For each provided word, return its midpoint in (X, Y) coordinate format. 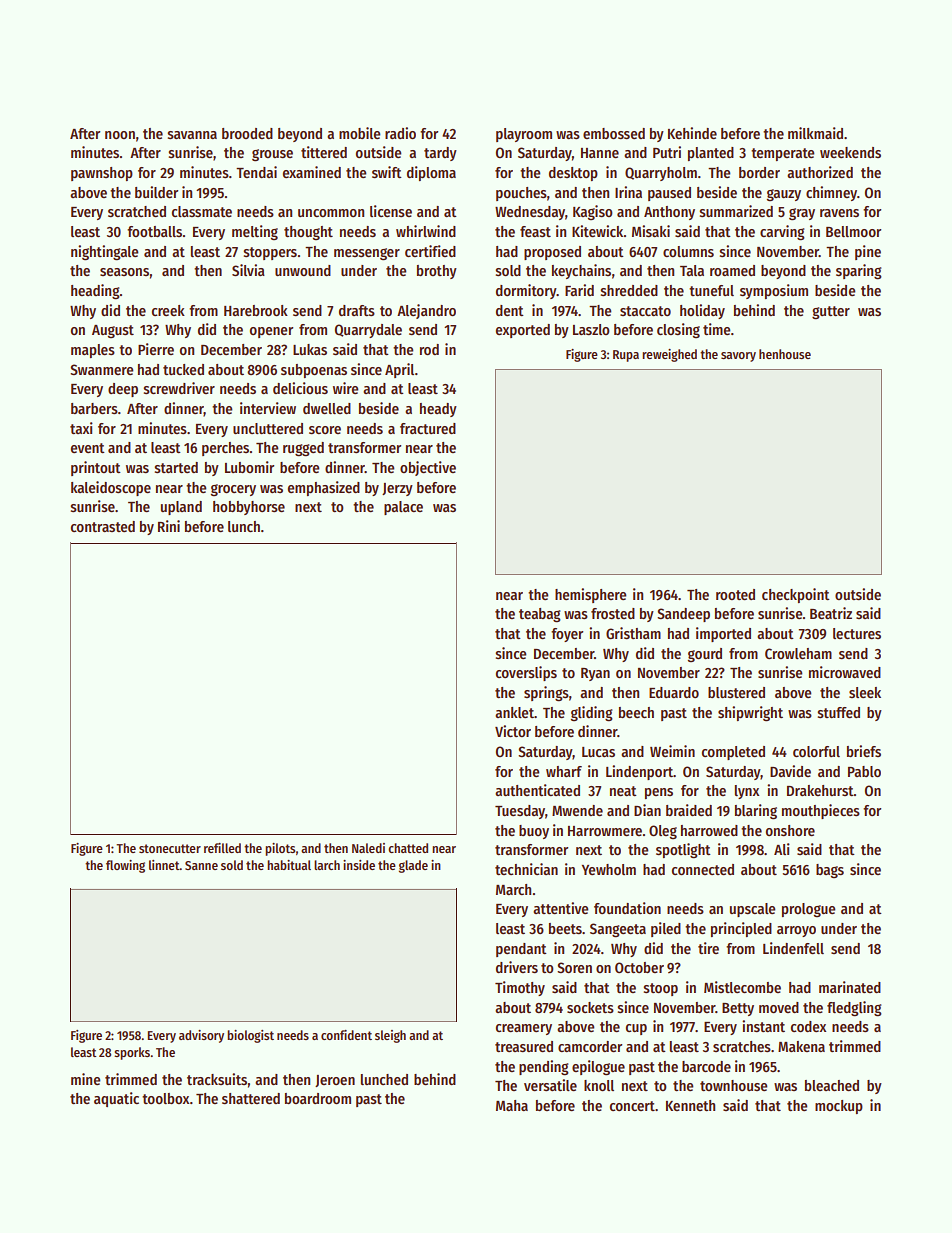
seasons (124, 272)
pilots (280, 849)
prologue (809, 910)
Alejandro (426, 311)
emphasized (324, 488)
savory (738, 357)
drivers (517, 967)
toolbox (166, 1098)
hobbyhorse (249, 508)
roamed (732, 270)
